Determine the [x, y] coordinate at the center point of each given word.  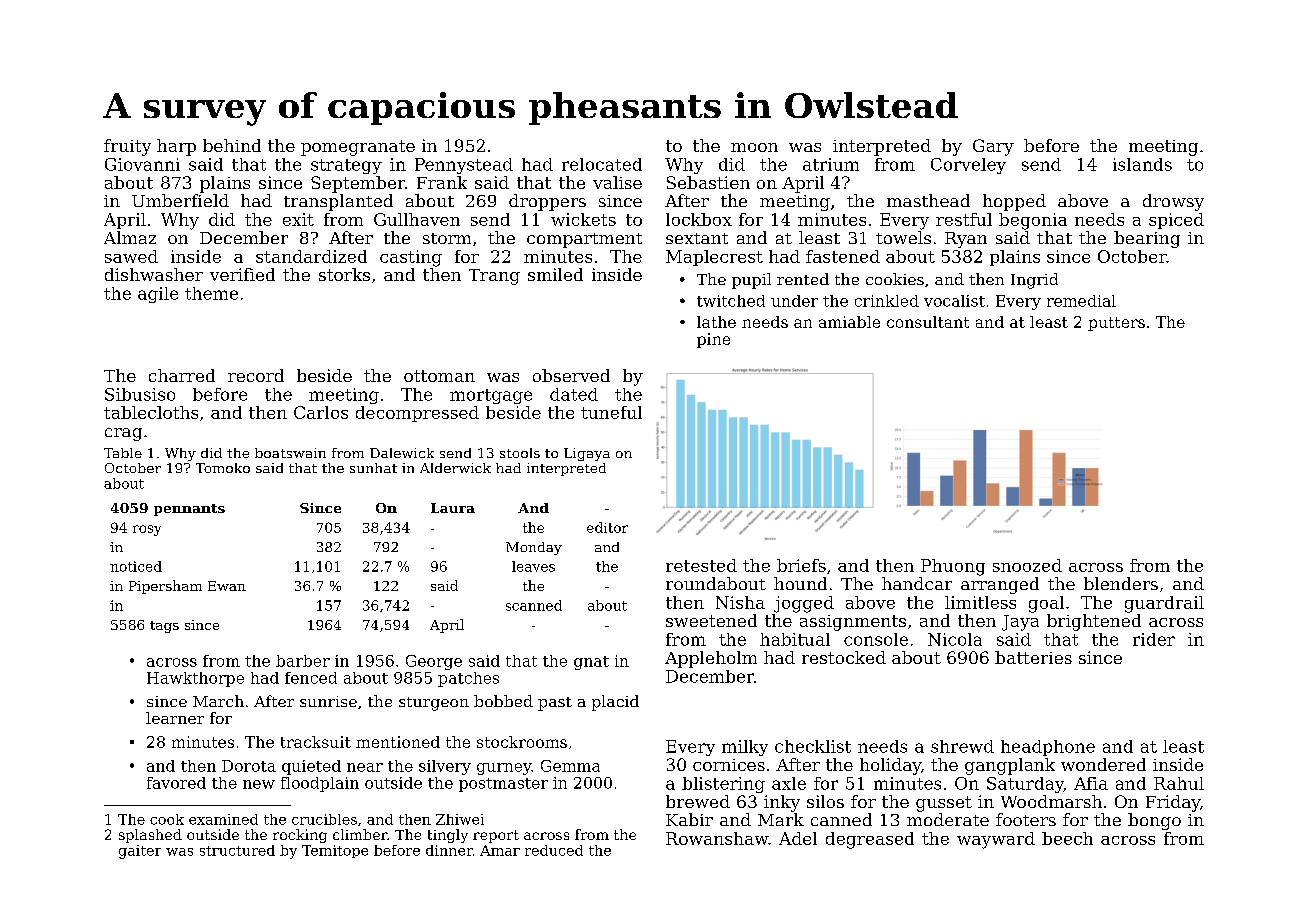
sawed [131, 256]
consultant [928, 322]
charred [182, 375]
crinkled [887, 301]
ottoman [439, 376]
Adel [798, 838]
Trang [494, 277]
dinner [449, 850]
